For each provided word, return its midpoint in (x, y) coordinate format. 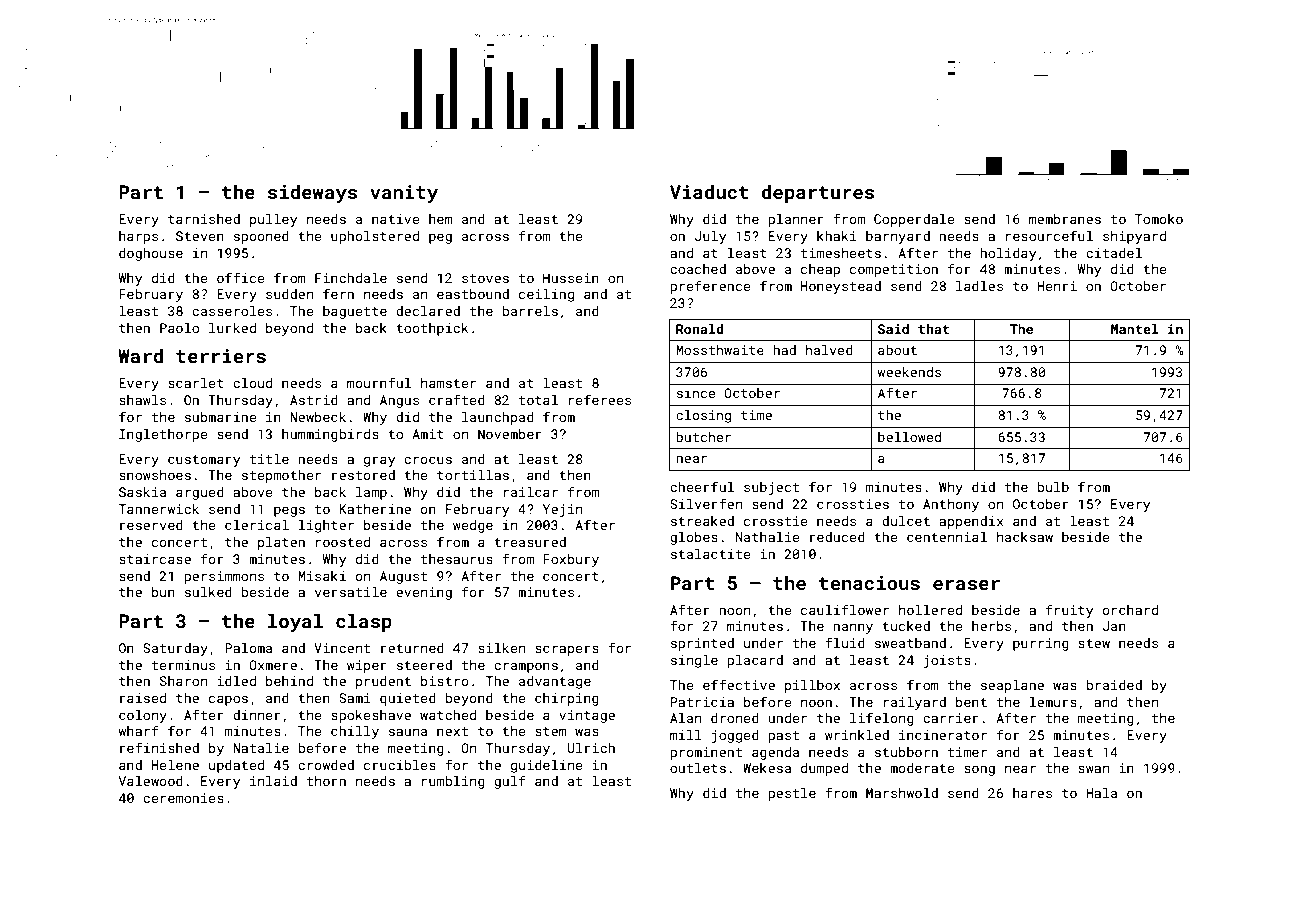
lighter (326, 526)
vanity (404, 194)
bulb (1053, 487)
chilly (355, 732)
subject (771, 488)
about (897, 350)
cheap (820, 270)
